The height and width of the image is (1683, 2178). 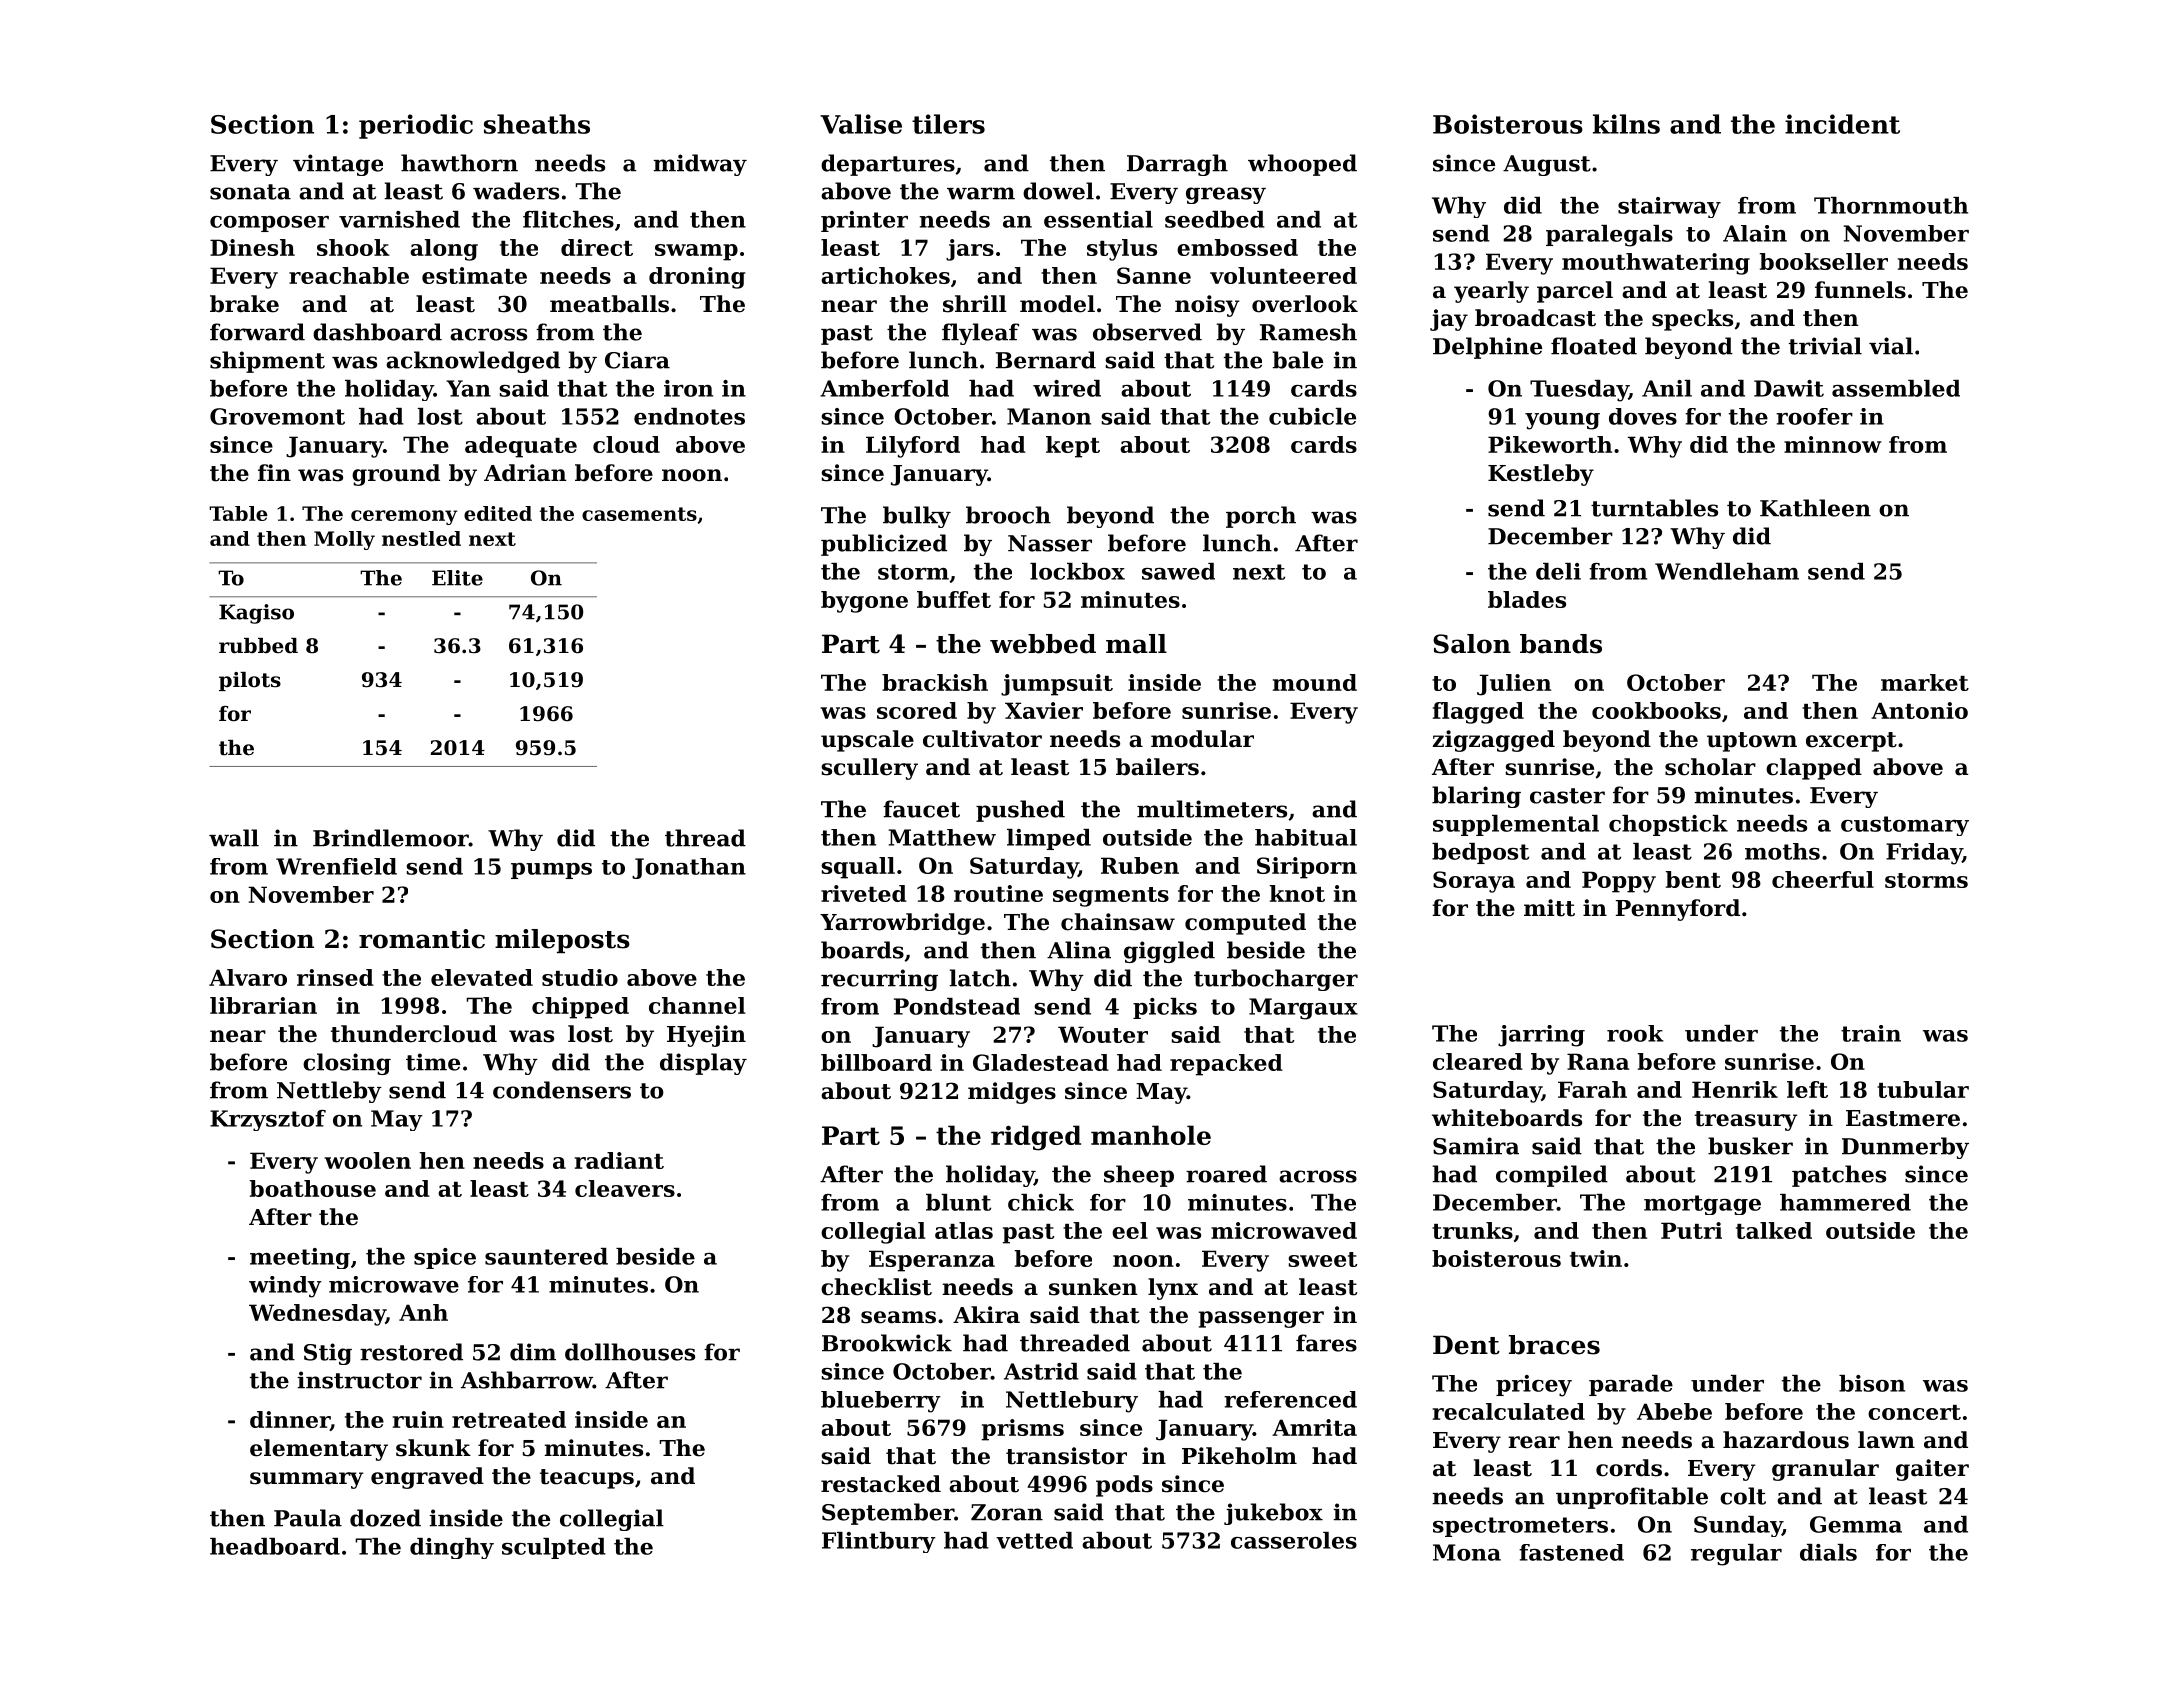 I want to click on Pondstead, so click(x=957, y=1006).
